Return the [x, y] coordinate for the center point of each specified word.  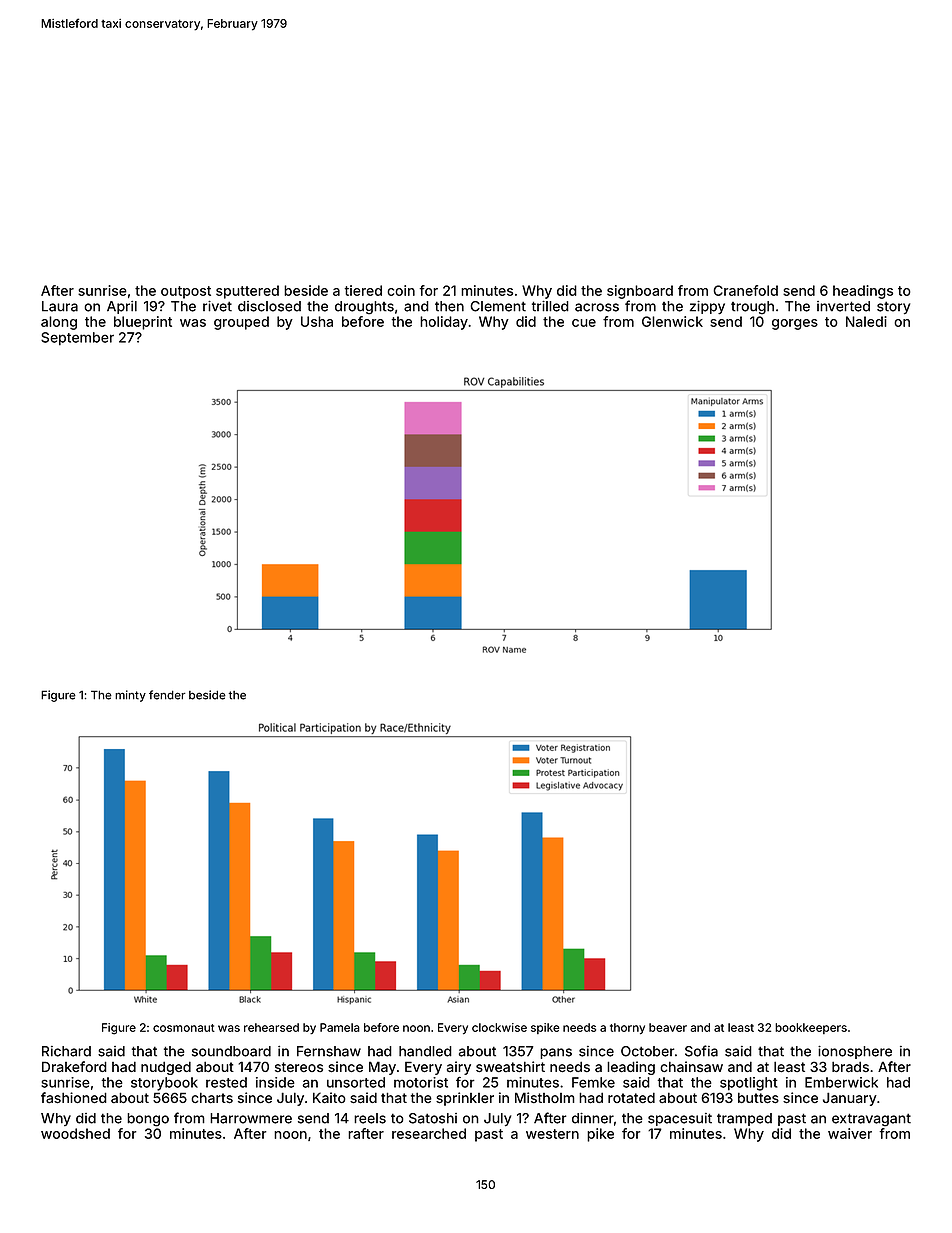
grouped [241, 323]
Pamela [340, 1027]
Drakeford [74, 1067]
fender [167, 695]
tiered [363, 290]
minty [130, 696]
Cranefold [745, 290]
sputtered [247, 292]
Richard [66, 1051]
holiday [444, 323]
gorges [795, 324]
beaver [668, 1027]
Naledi [866, 321]
